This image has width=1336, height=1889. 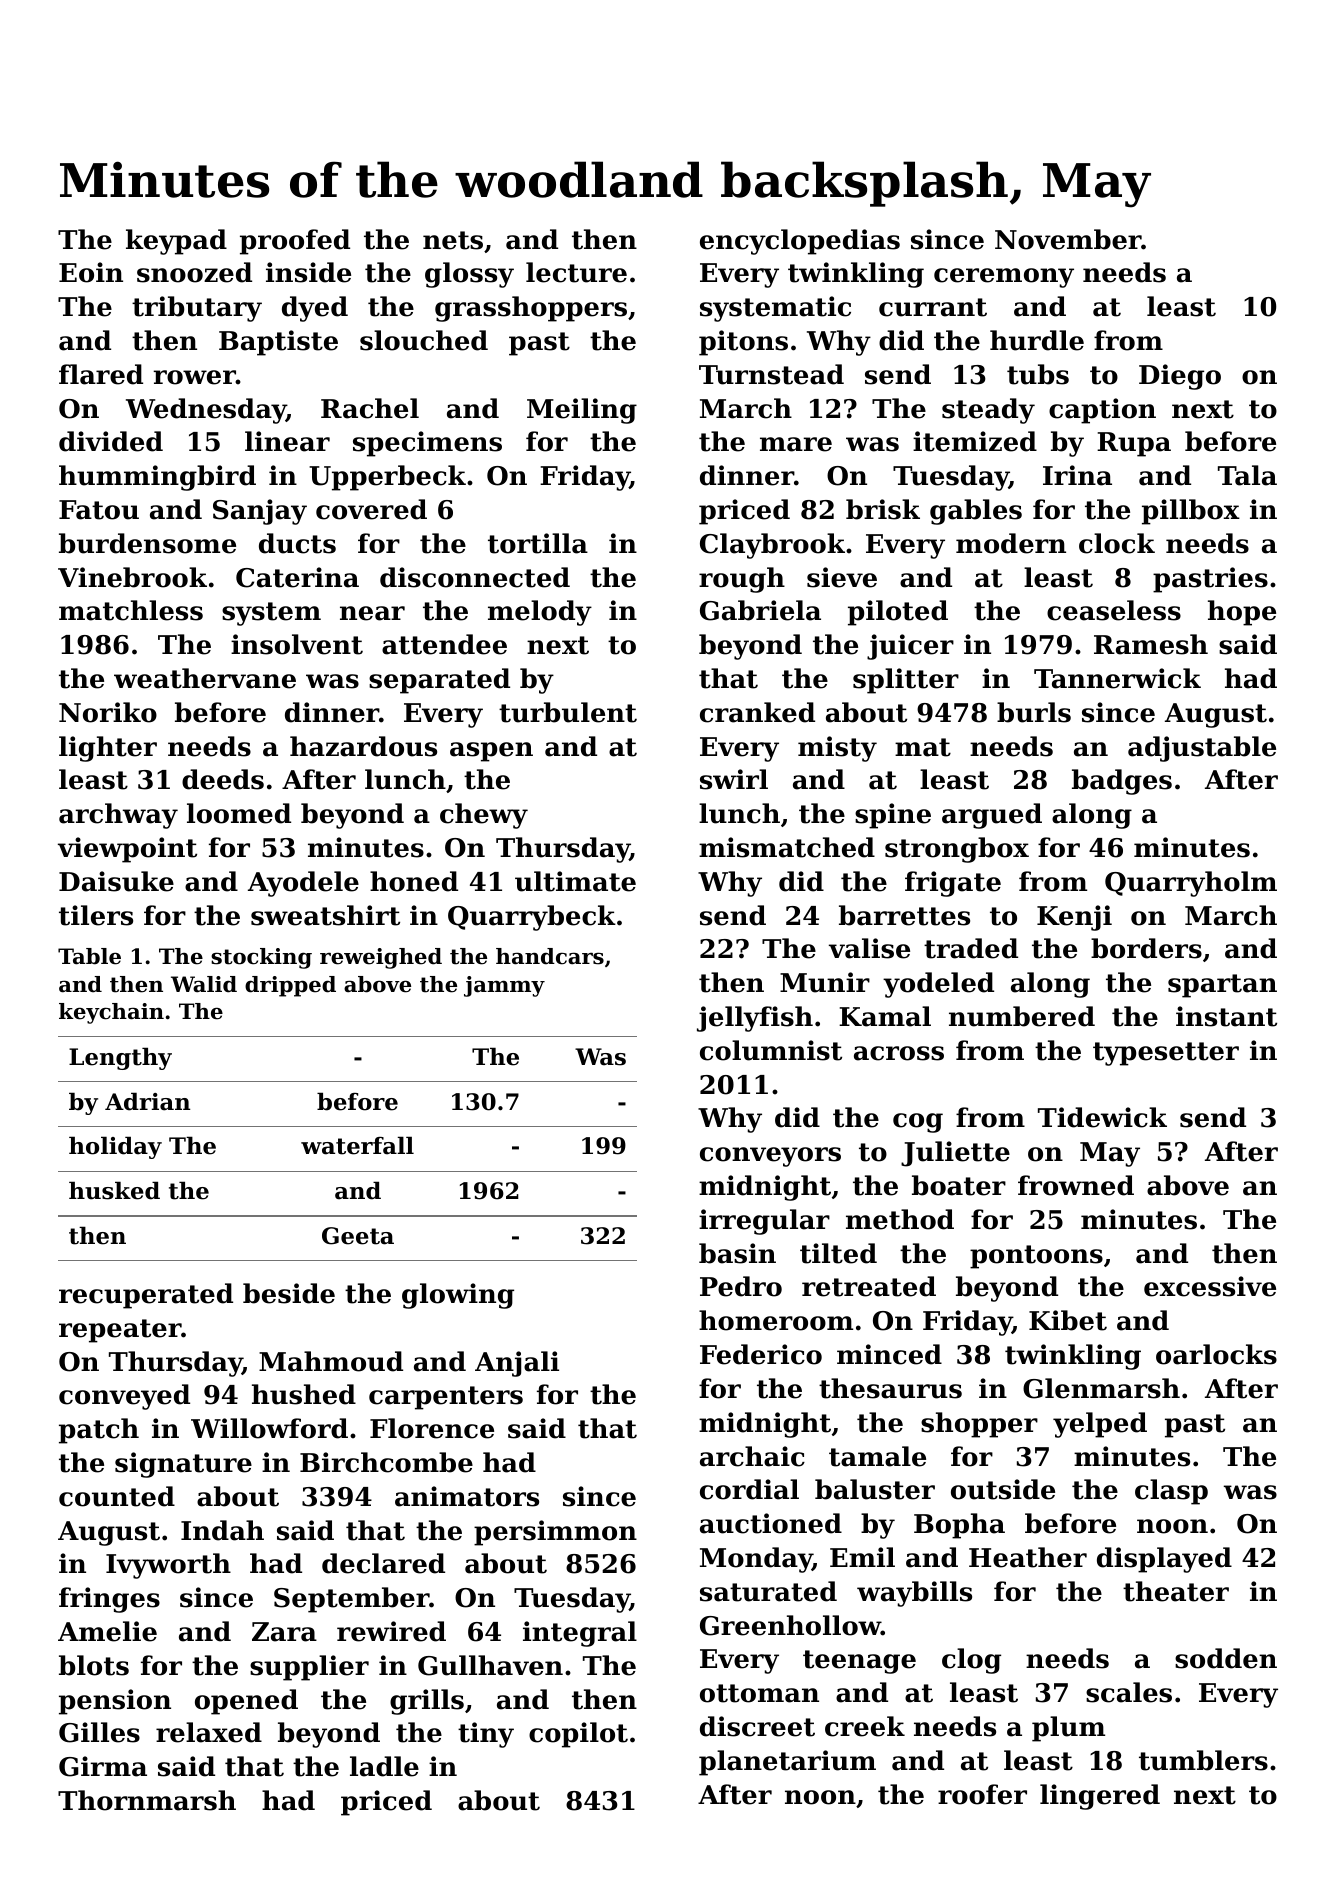 I want to click on clock, so click(x=1117, y=543).
